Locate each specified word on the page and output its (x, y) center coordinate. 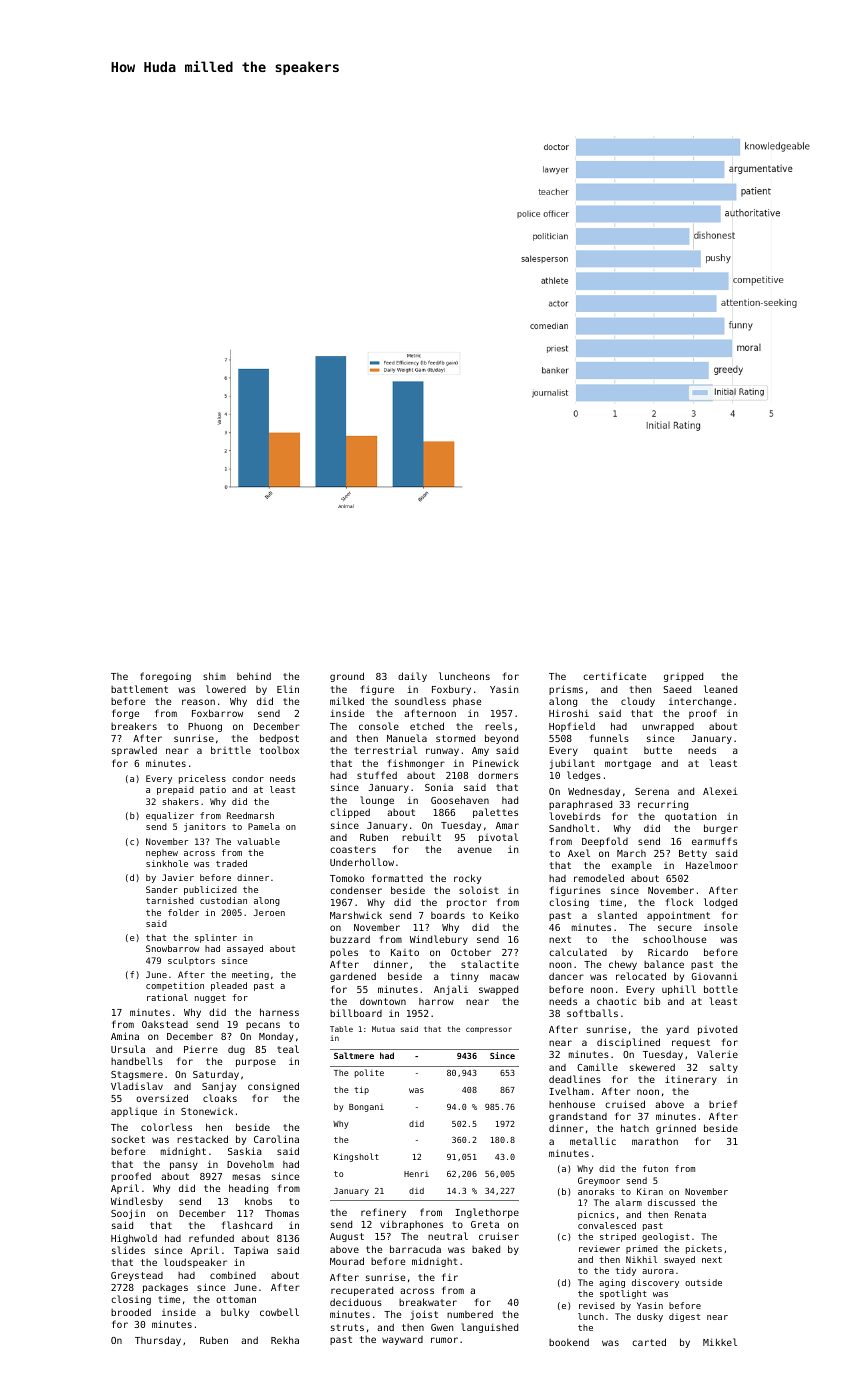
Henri (416, 1174)
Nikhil (641, 1259)
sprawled (134, 751)
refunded (211, 1238)
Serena (652, 791)
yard (677, 1030)
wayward (402, 1340)
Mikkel (720, 1342)
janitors (205, 827)
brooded (131, 1312)
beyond (501, 739)
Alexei (720, 791)
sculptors (191, 961)
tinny (465, 977)
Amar (507, 825)
